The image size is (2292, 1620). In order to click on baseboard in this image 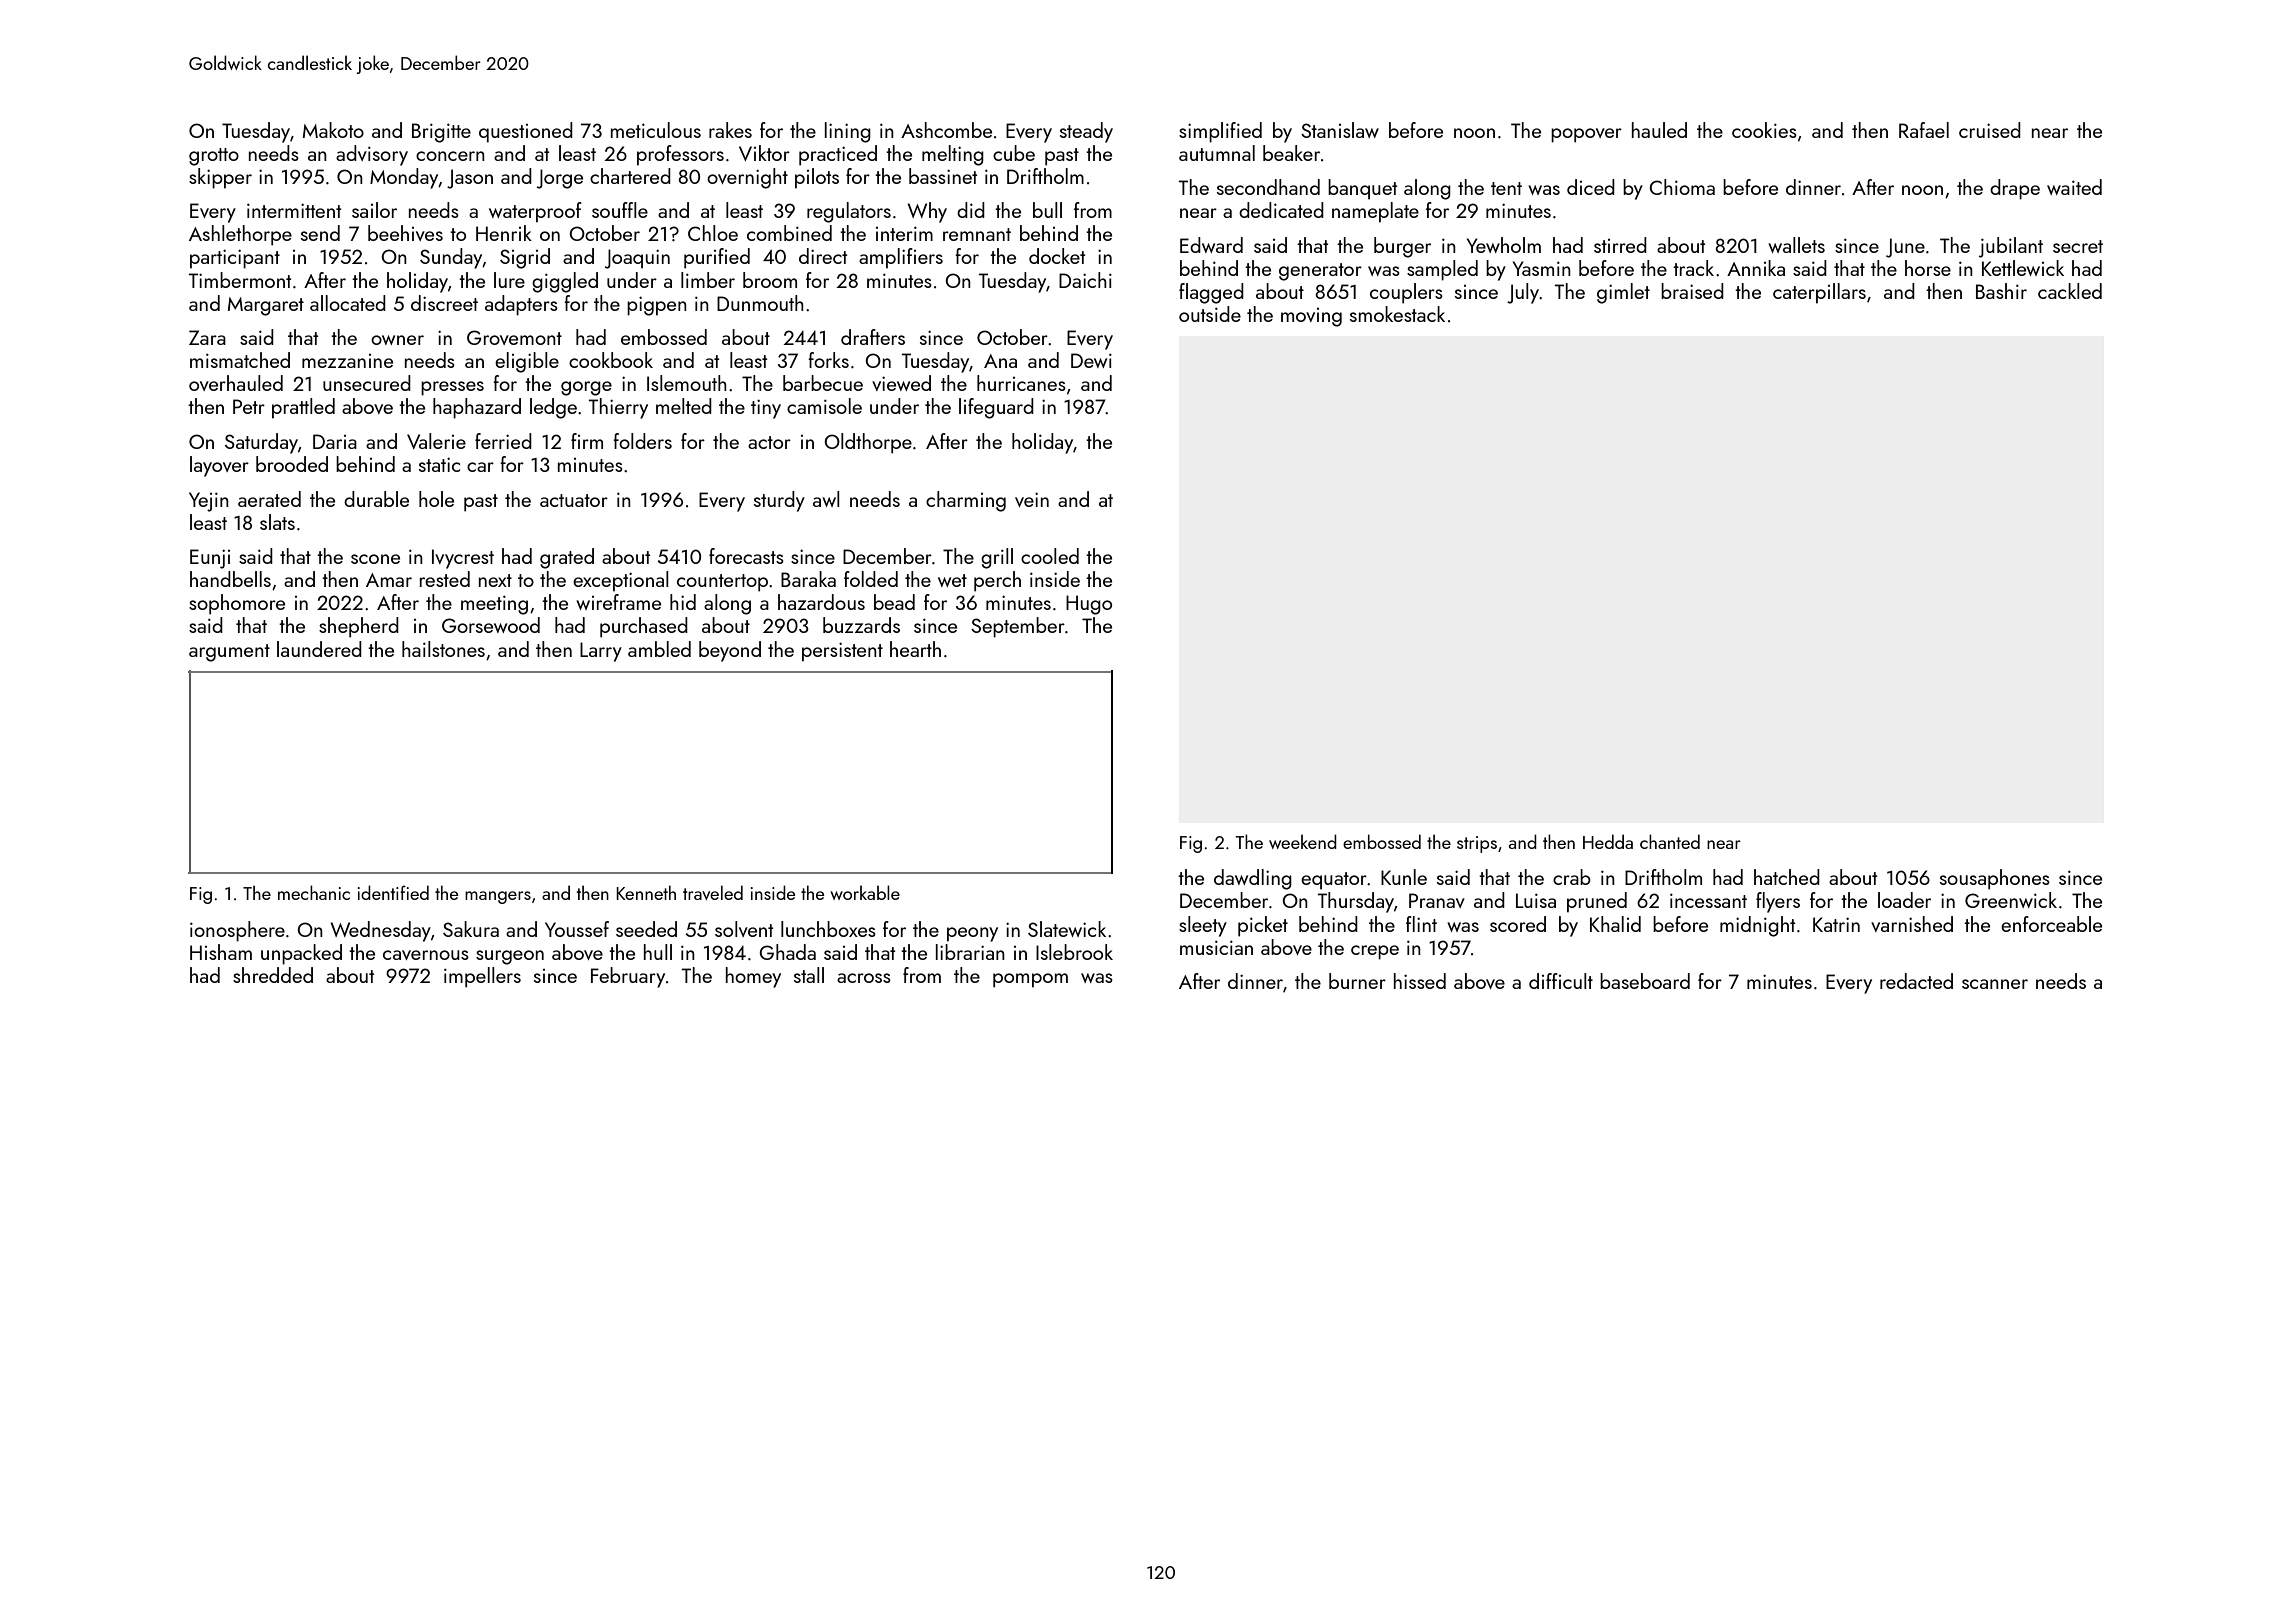, I will do `click(1645, 981)`.
